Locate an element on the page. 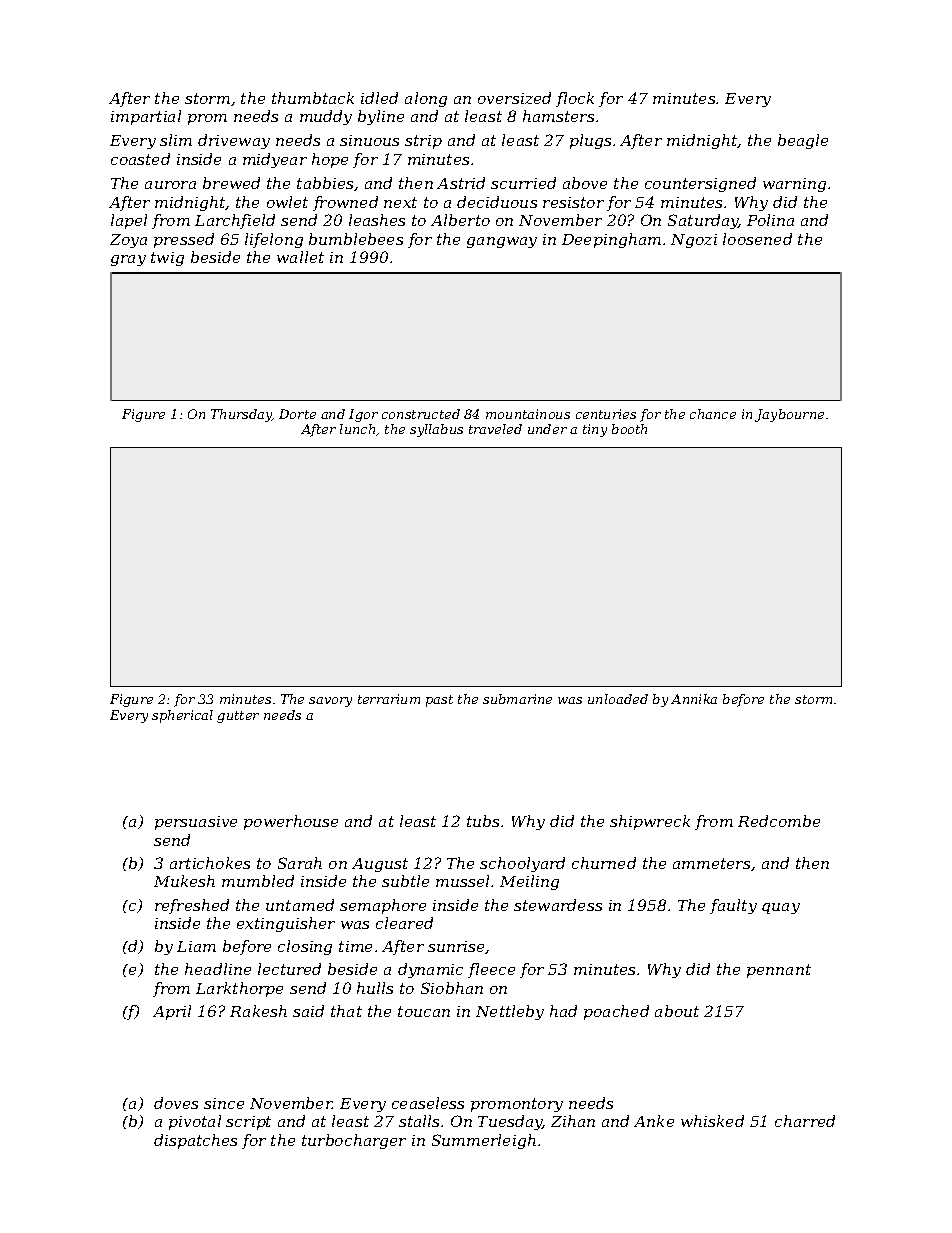 This image has height=1233, width=952. savory is located at coordinates (330, 702).
